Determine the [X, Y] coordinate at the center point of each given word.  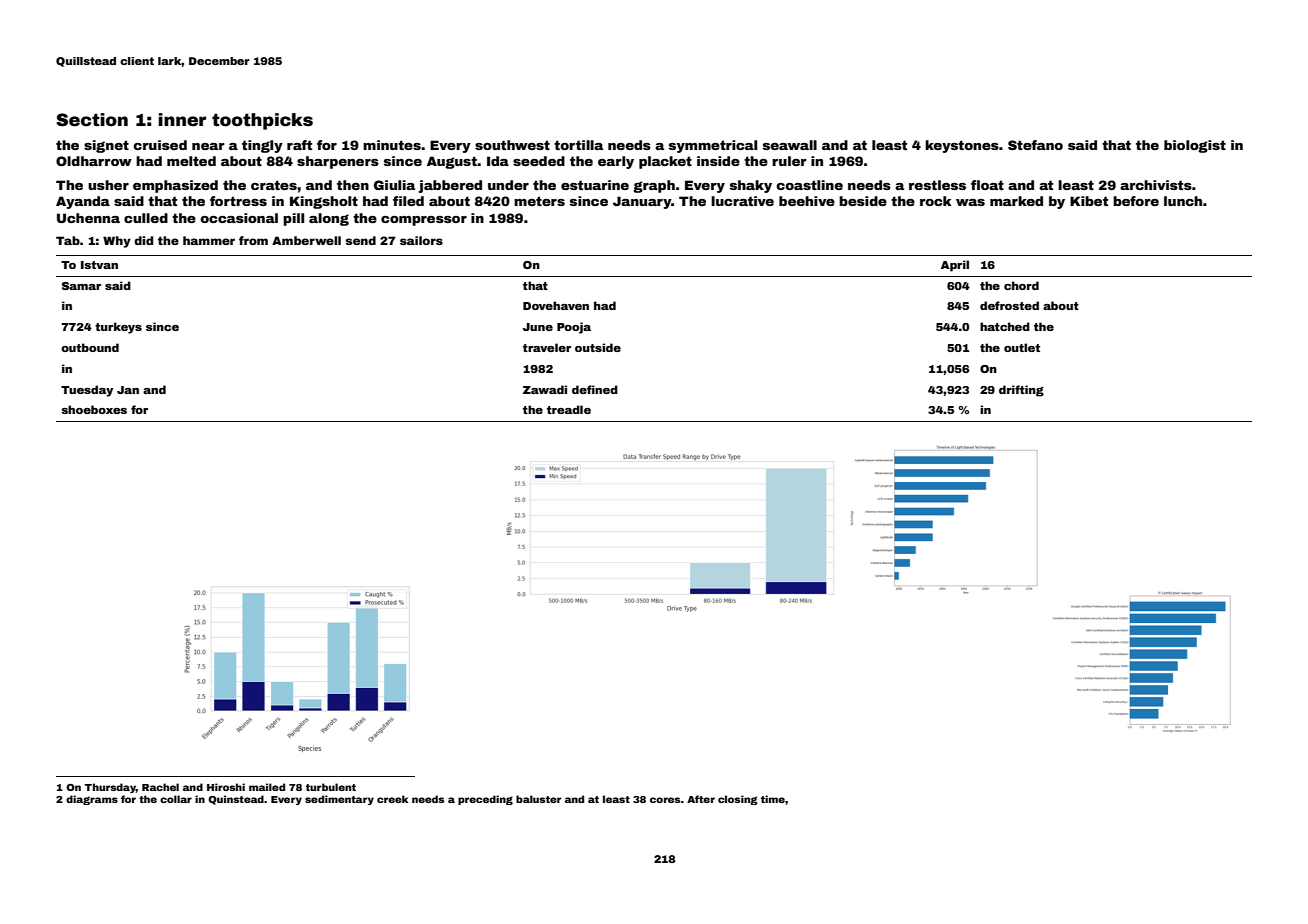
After [701, 799]
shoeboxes [94, 409]
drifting [1021, 391]
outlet [1022, 347]
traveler [547, 347]
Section [92, 120]
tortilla [578, 145]
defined [595, 389]
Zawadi [545, 389]
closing [738, 800]
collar [176, 799]
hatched [1005, 326]
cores [665, 800]
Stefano [1035, 145]
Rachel [160, 787]
